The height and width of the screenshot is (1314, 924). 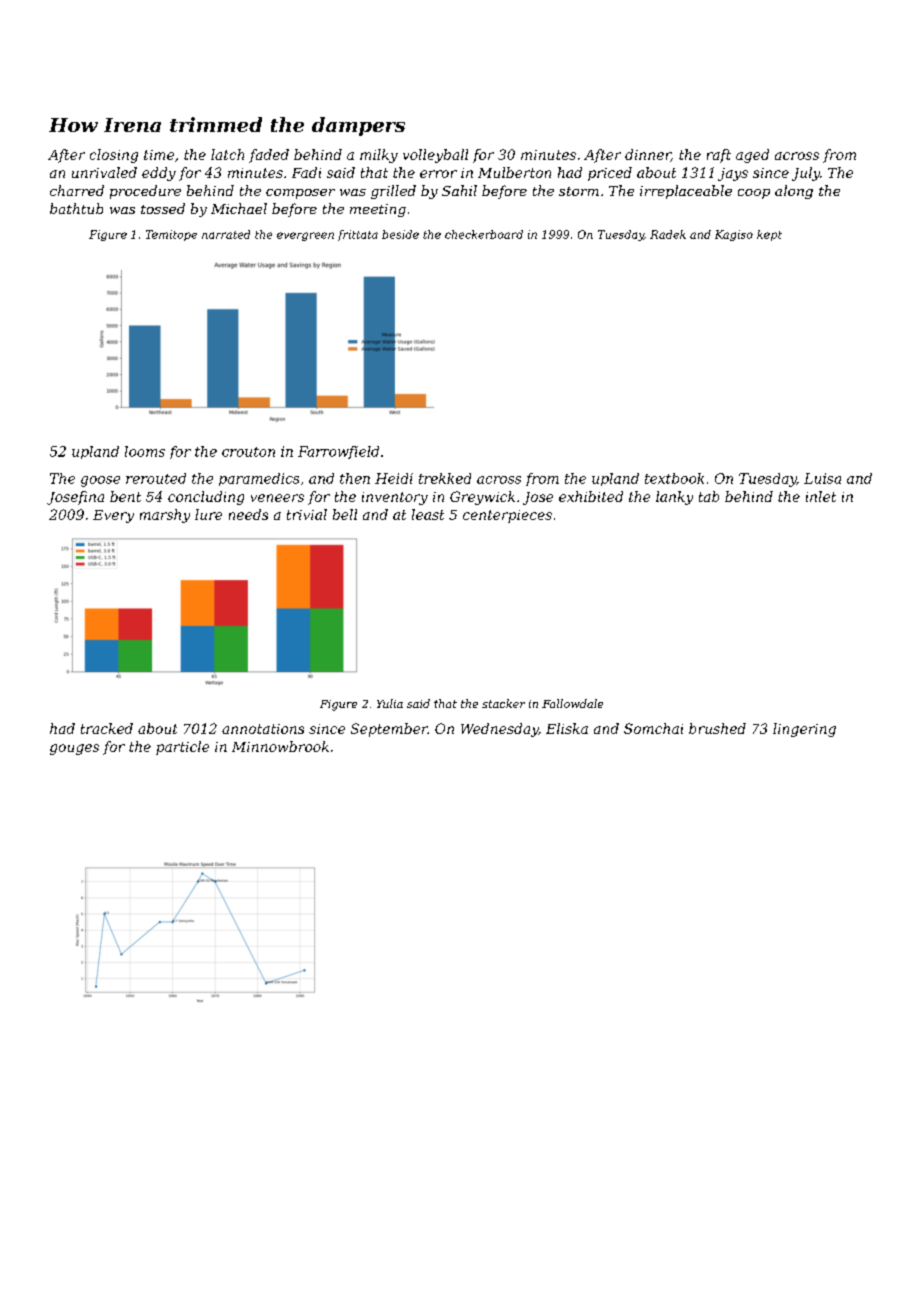 I want to click on Radek, so click(x=668, y=234).
